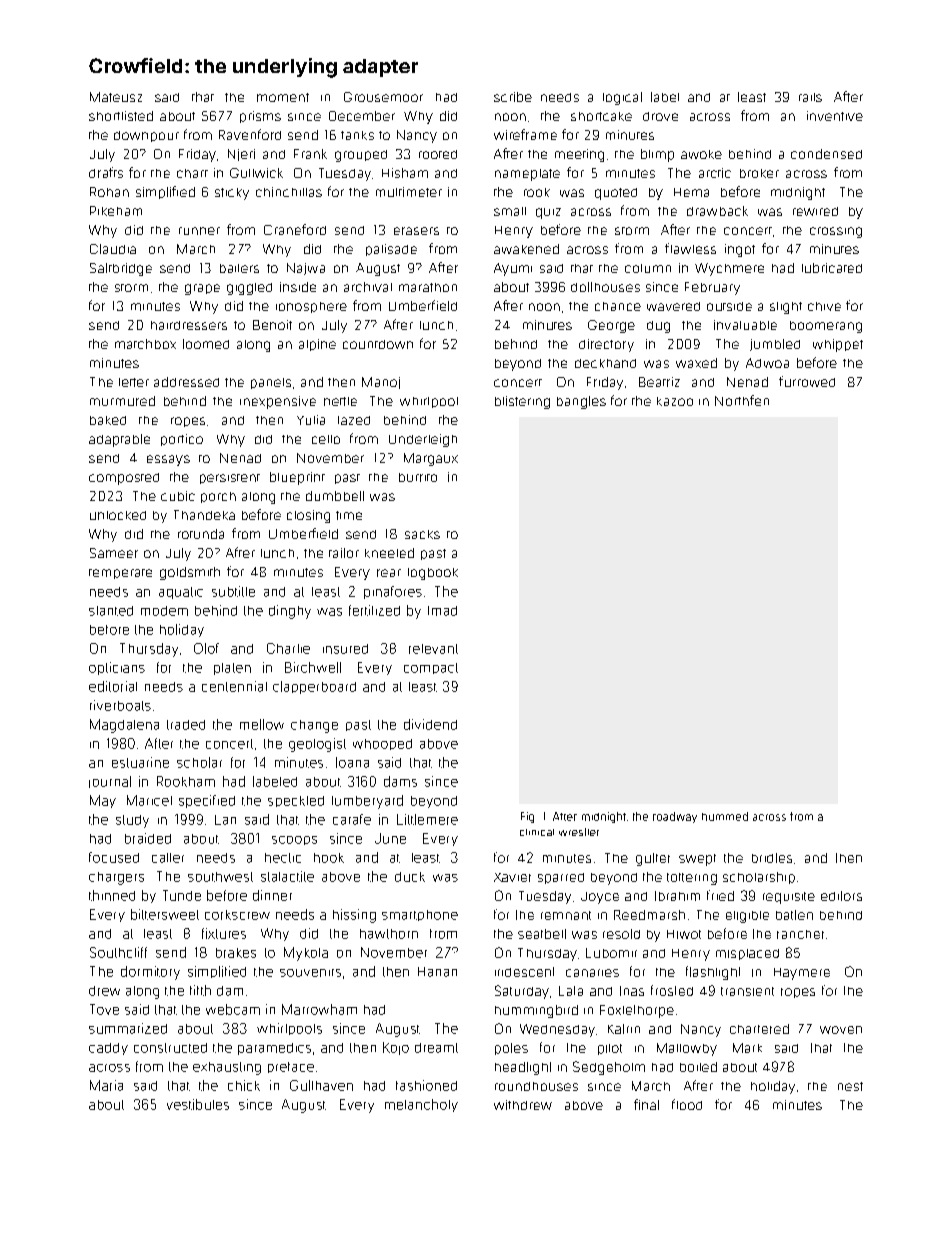  I want to click on flood, so click(687, 1104).
